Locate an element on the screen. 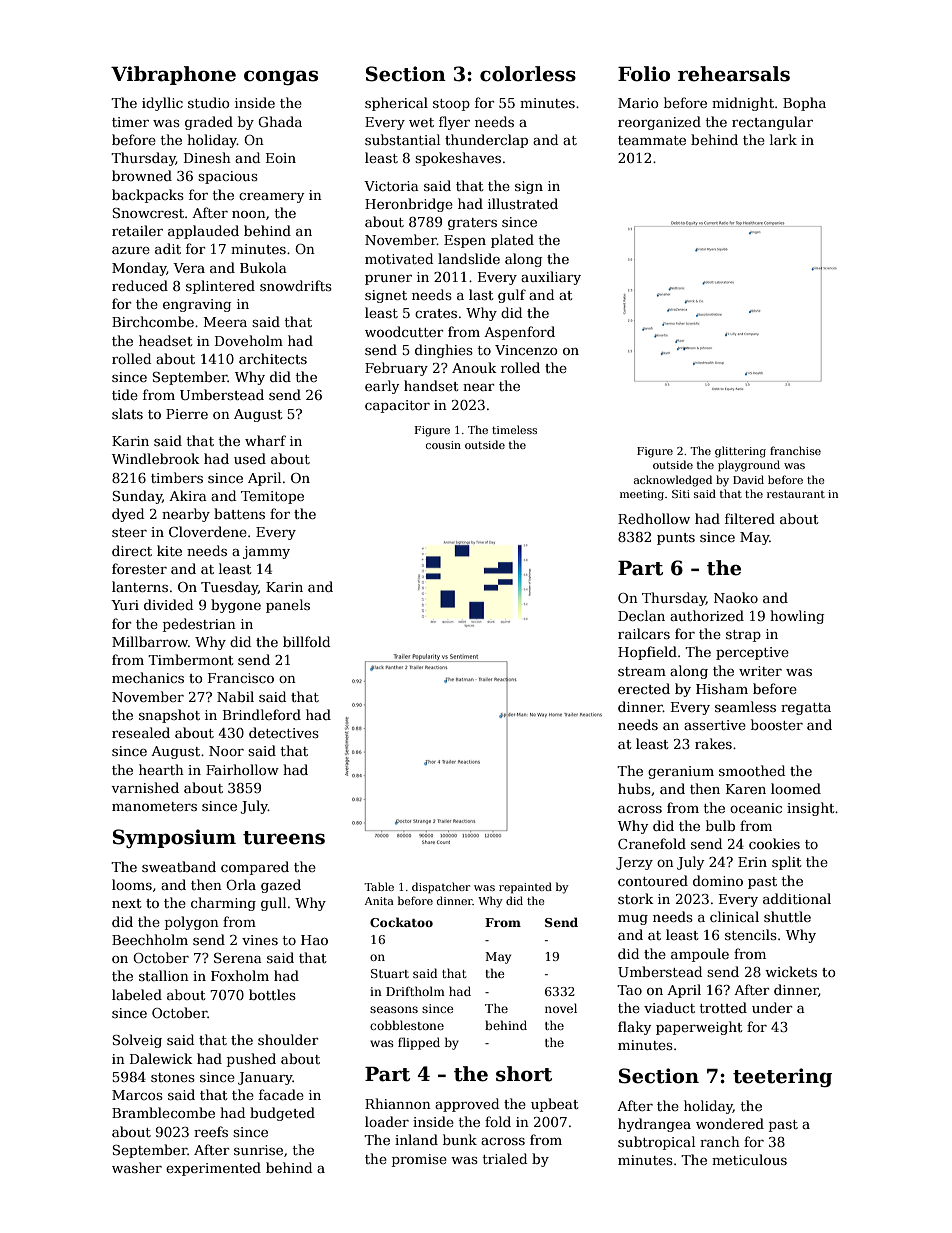  strap is located at coordinates (743, 636).
